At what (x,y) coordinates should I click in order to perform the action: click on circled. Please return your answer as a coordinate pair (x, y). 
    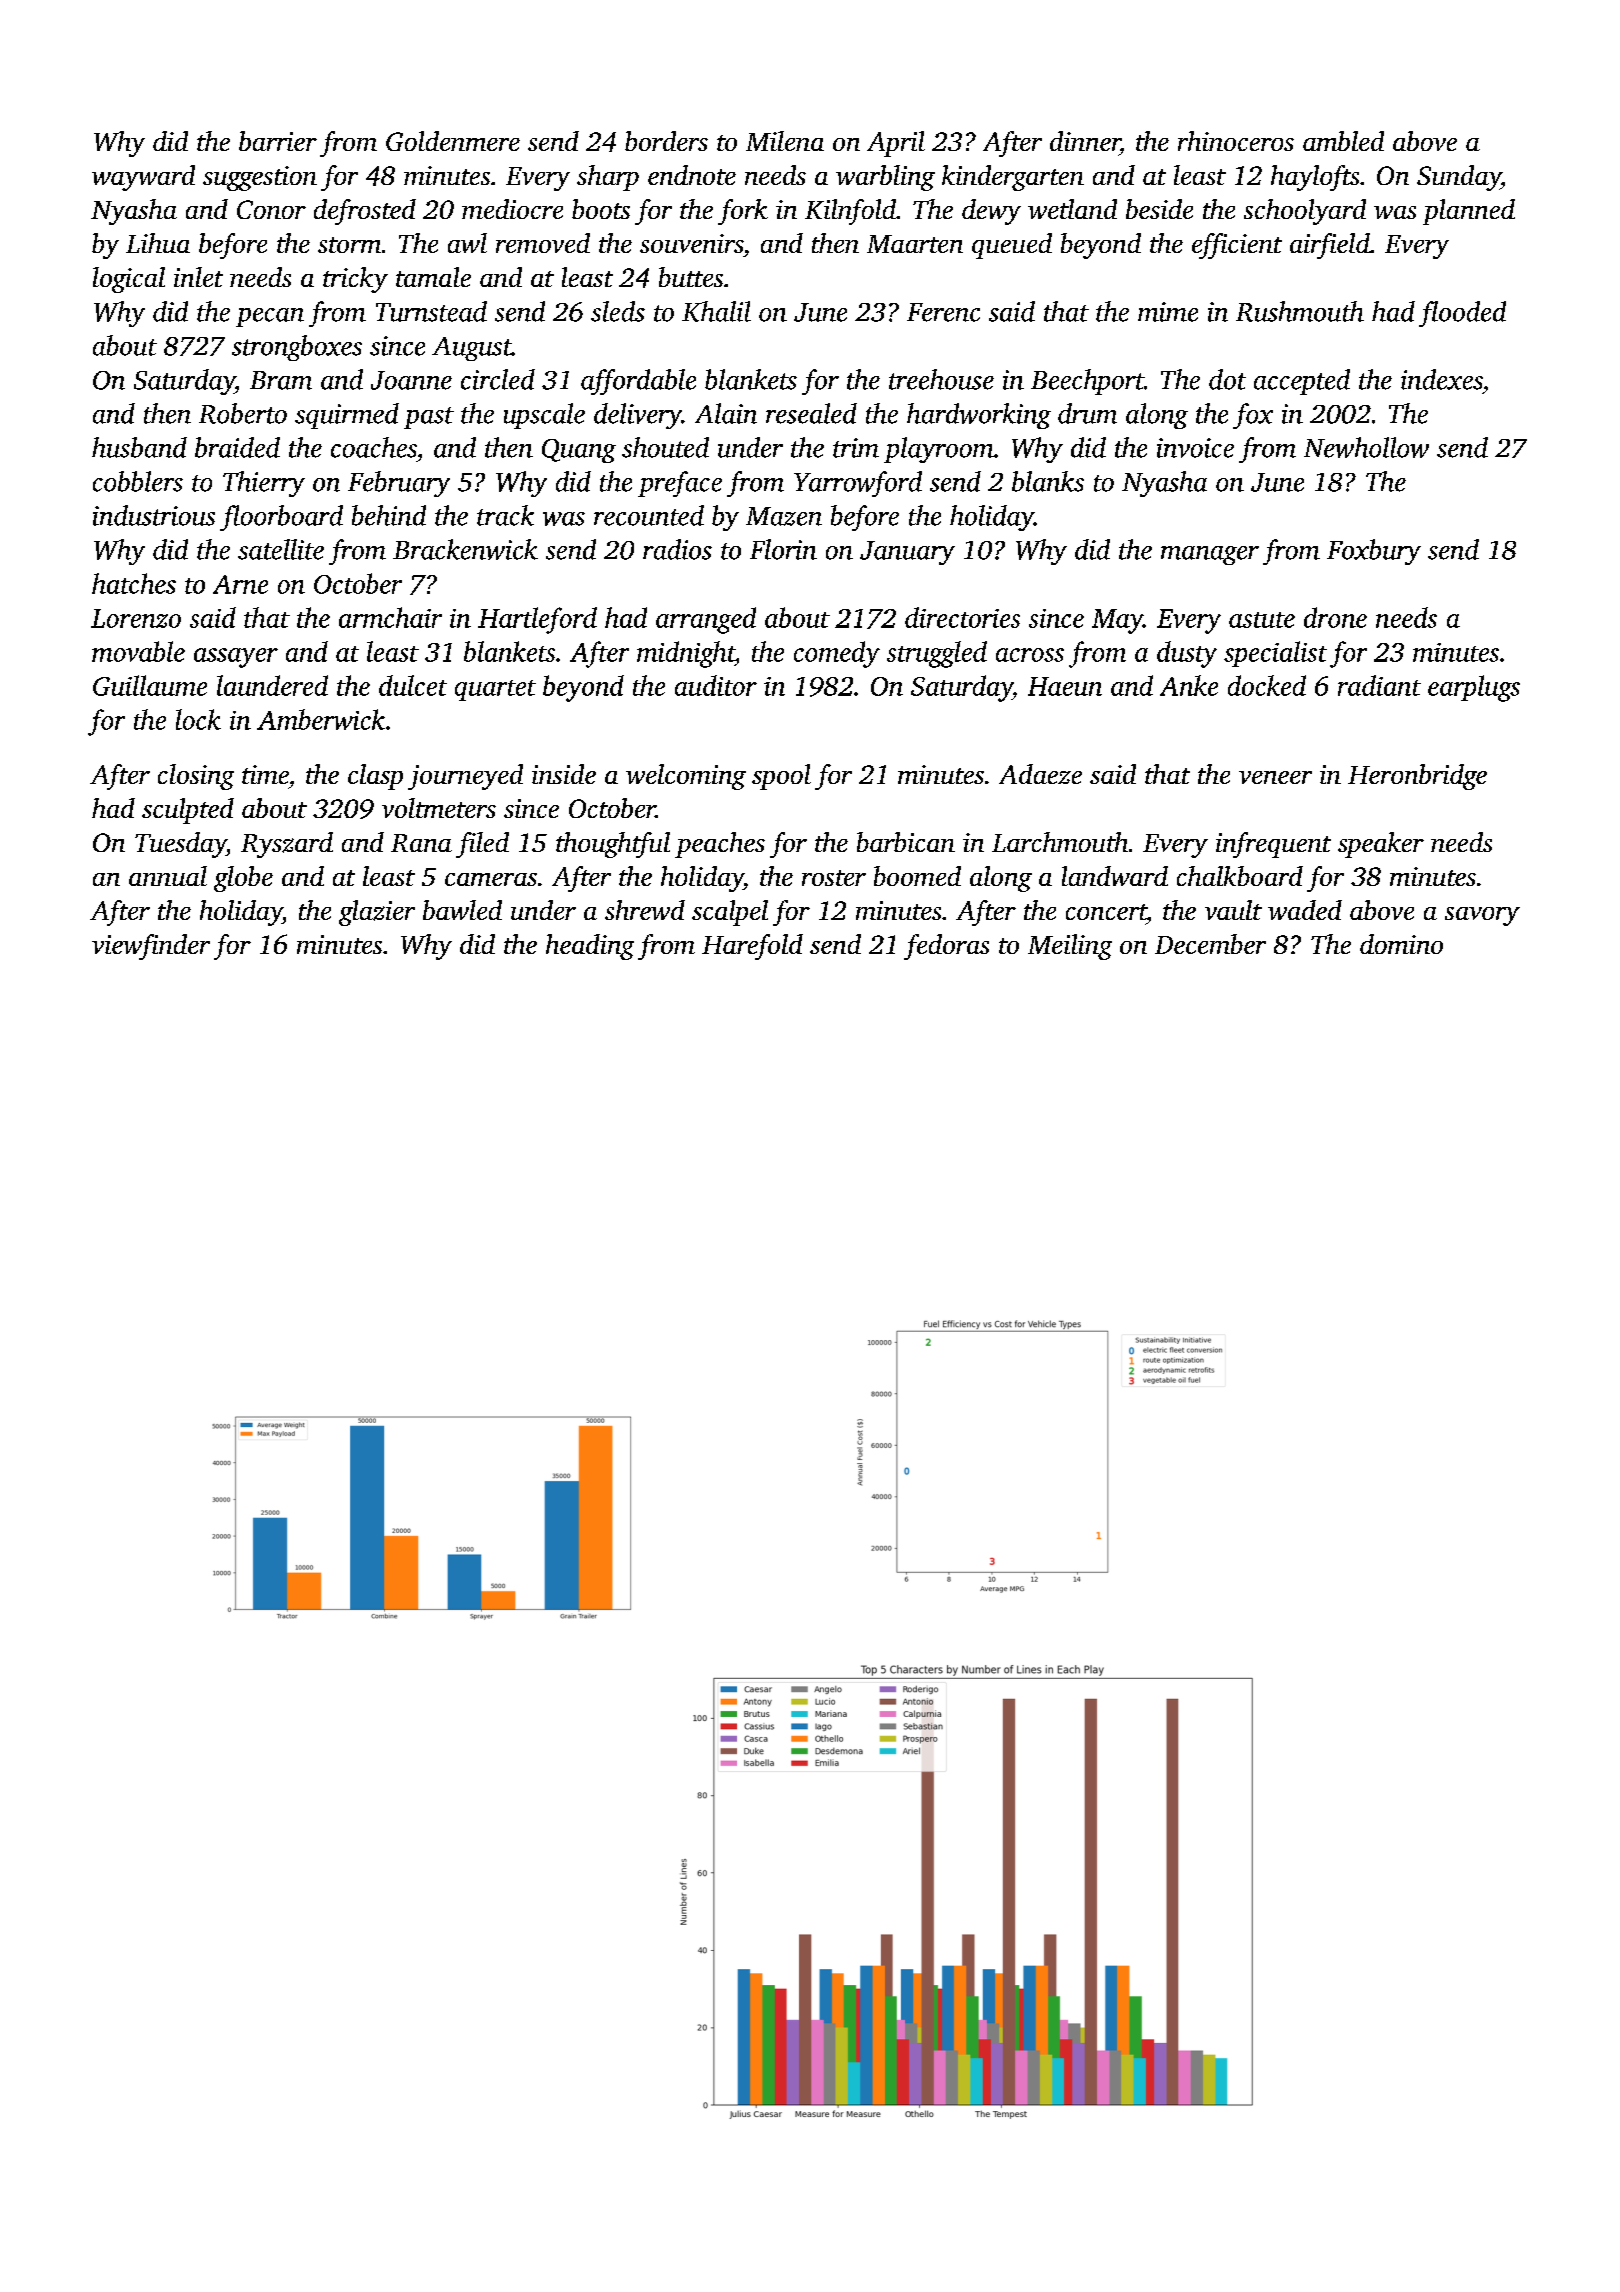
    Looking at the image, I should click on (498, 379).
